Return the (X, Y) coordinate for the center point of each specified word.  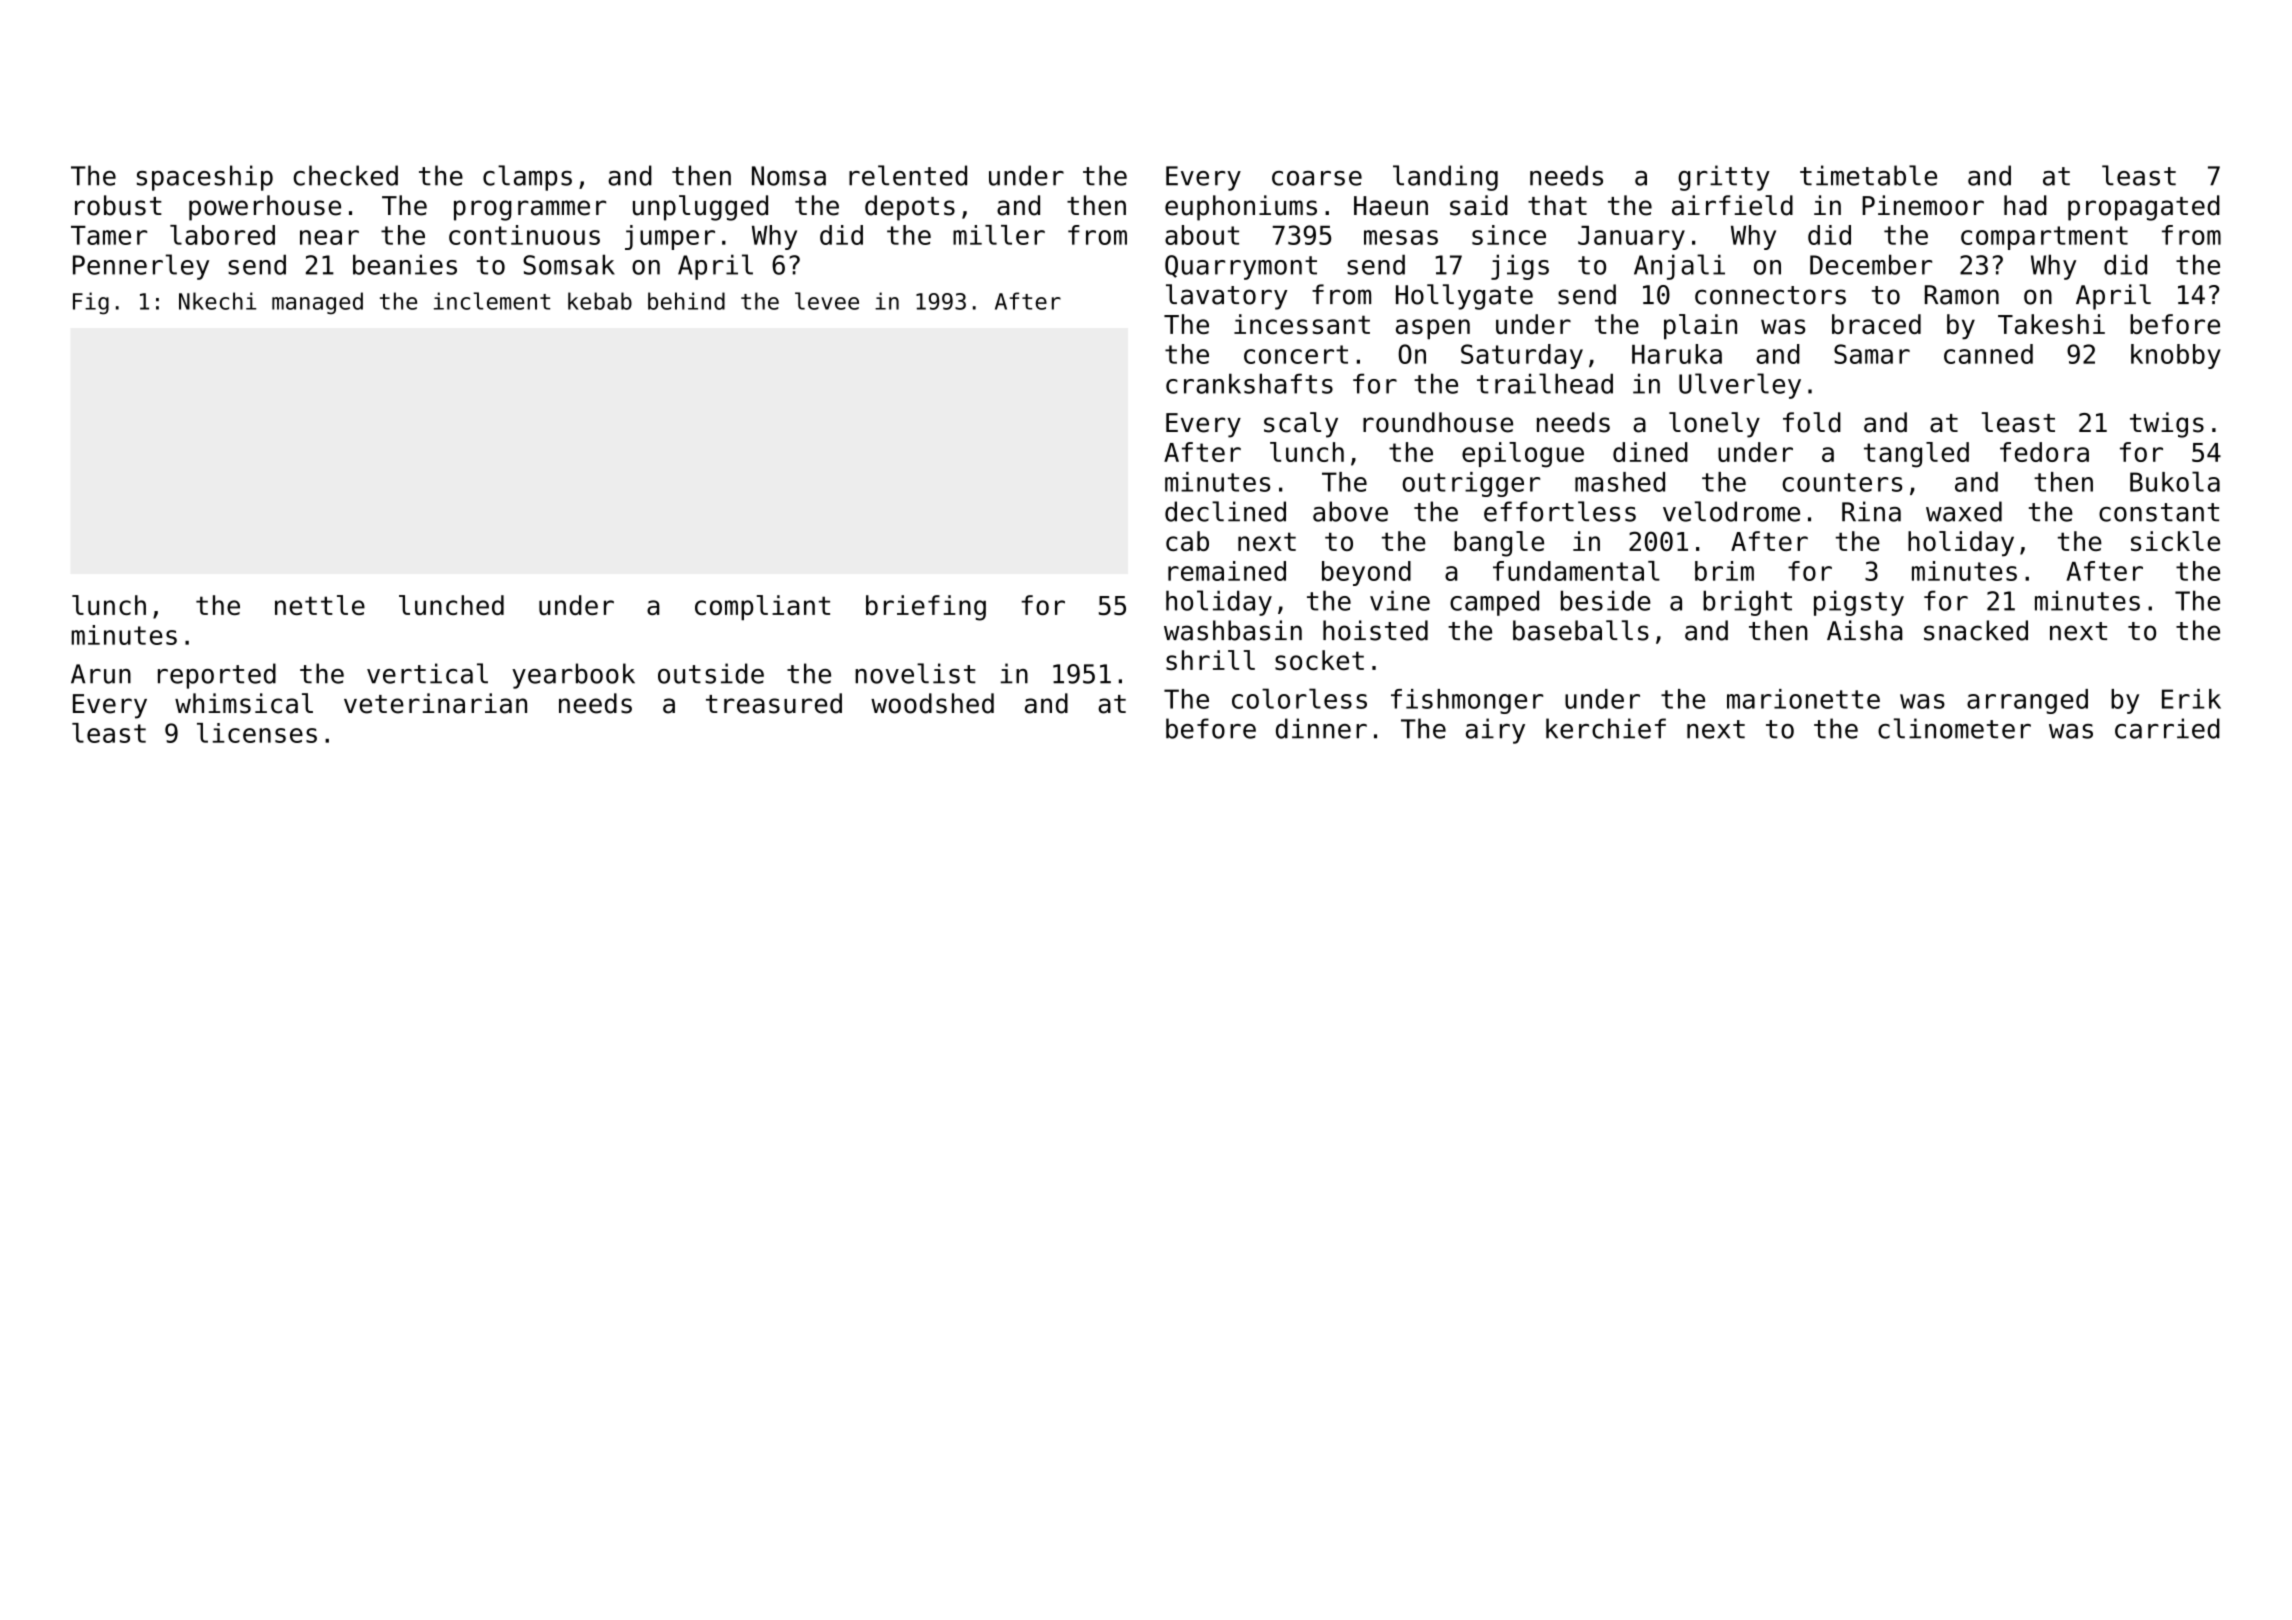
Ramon (1962, 295)
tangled (1916, 455)
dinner (1321, 728)
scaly (1301, 425)
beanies (405, 264)
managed (317, 303)
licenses (257, 733)
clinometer (1954, 728)
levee (827, 301)
